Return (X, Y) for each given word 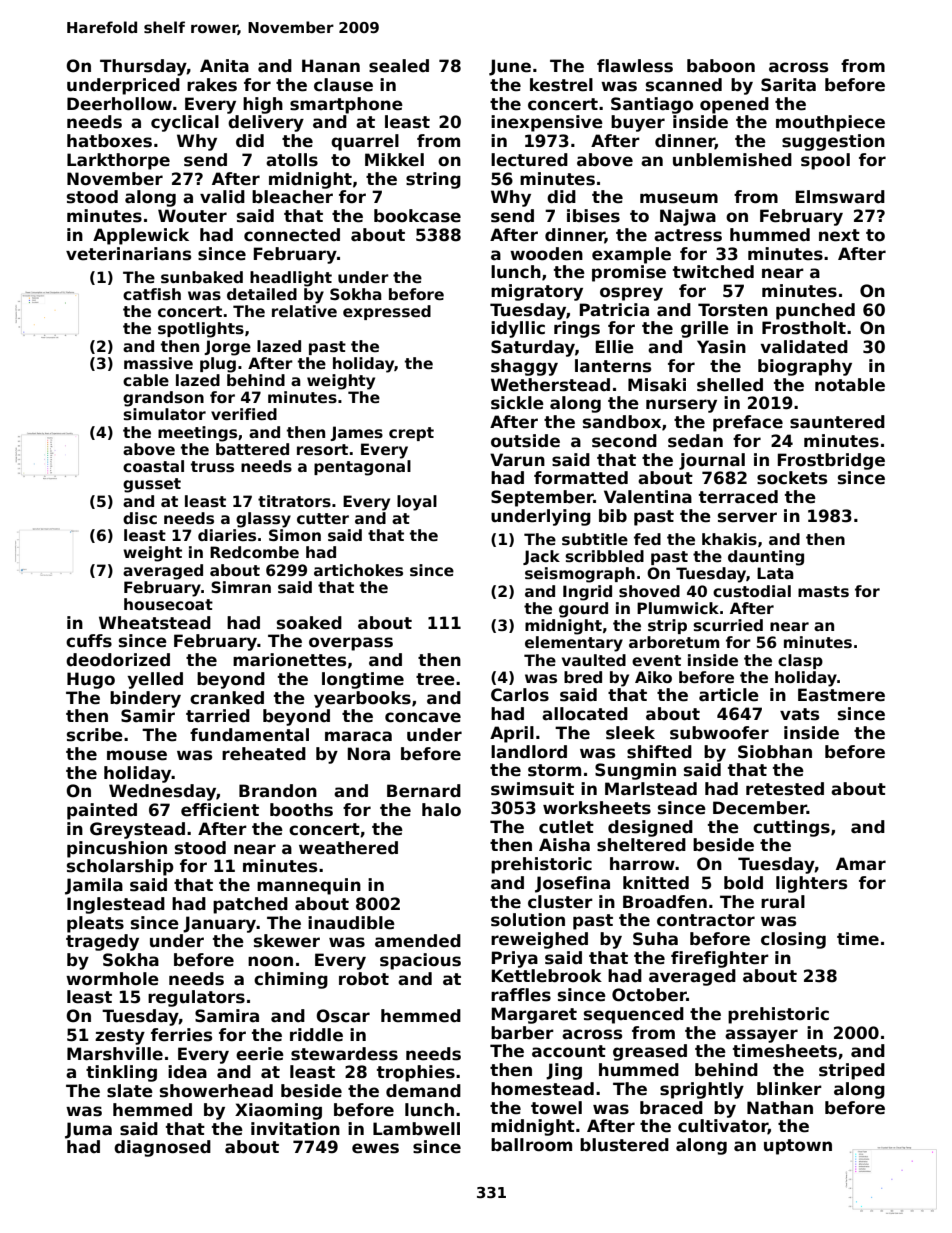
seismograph (580, 575)
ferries (181, 1035)
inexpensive (547, 123)
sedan (695, 441)
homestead (542, 1089)
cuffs (89, 641)
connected (292, 235)
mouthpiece (830, 123)
